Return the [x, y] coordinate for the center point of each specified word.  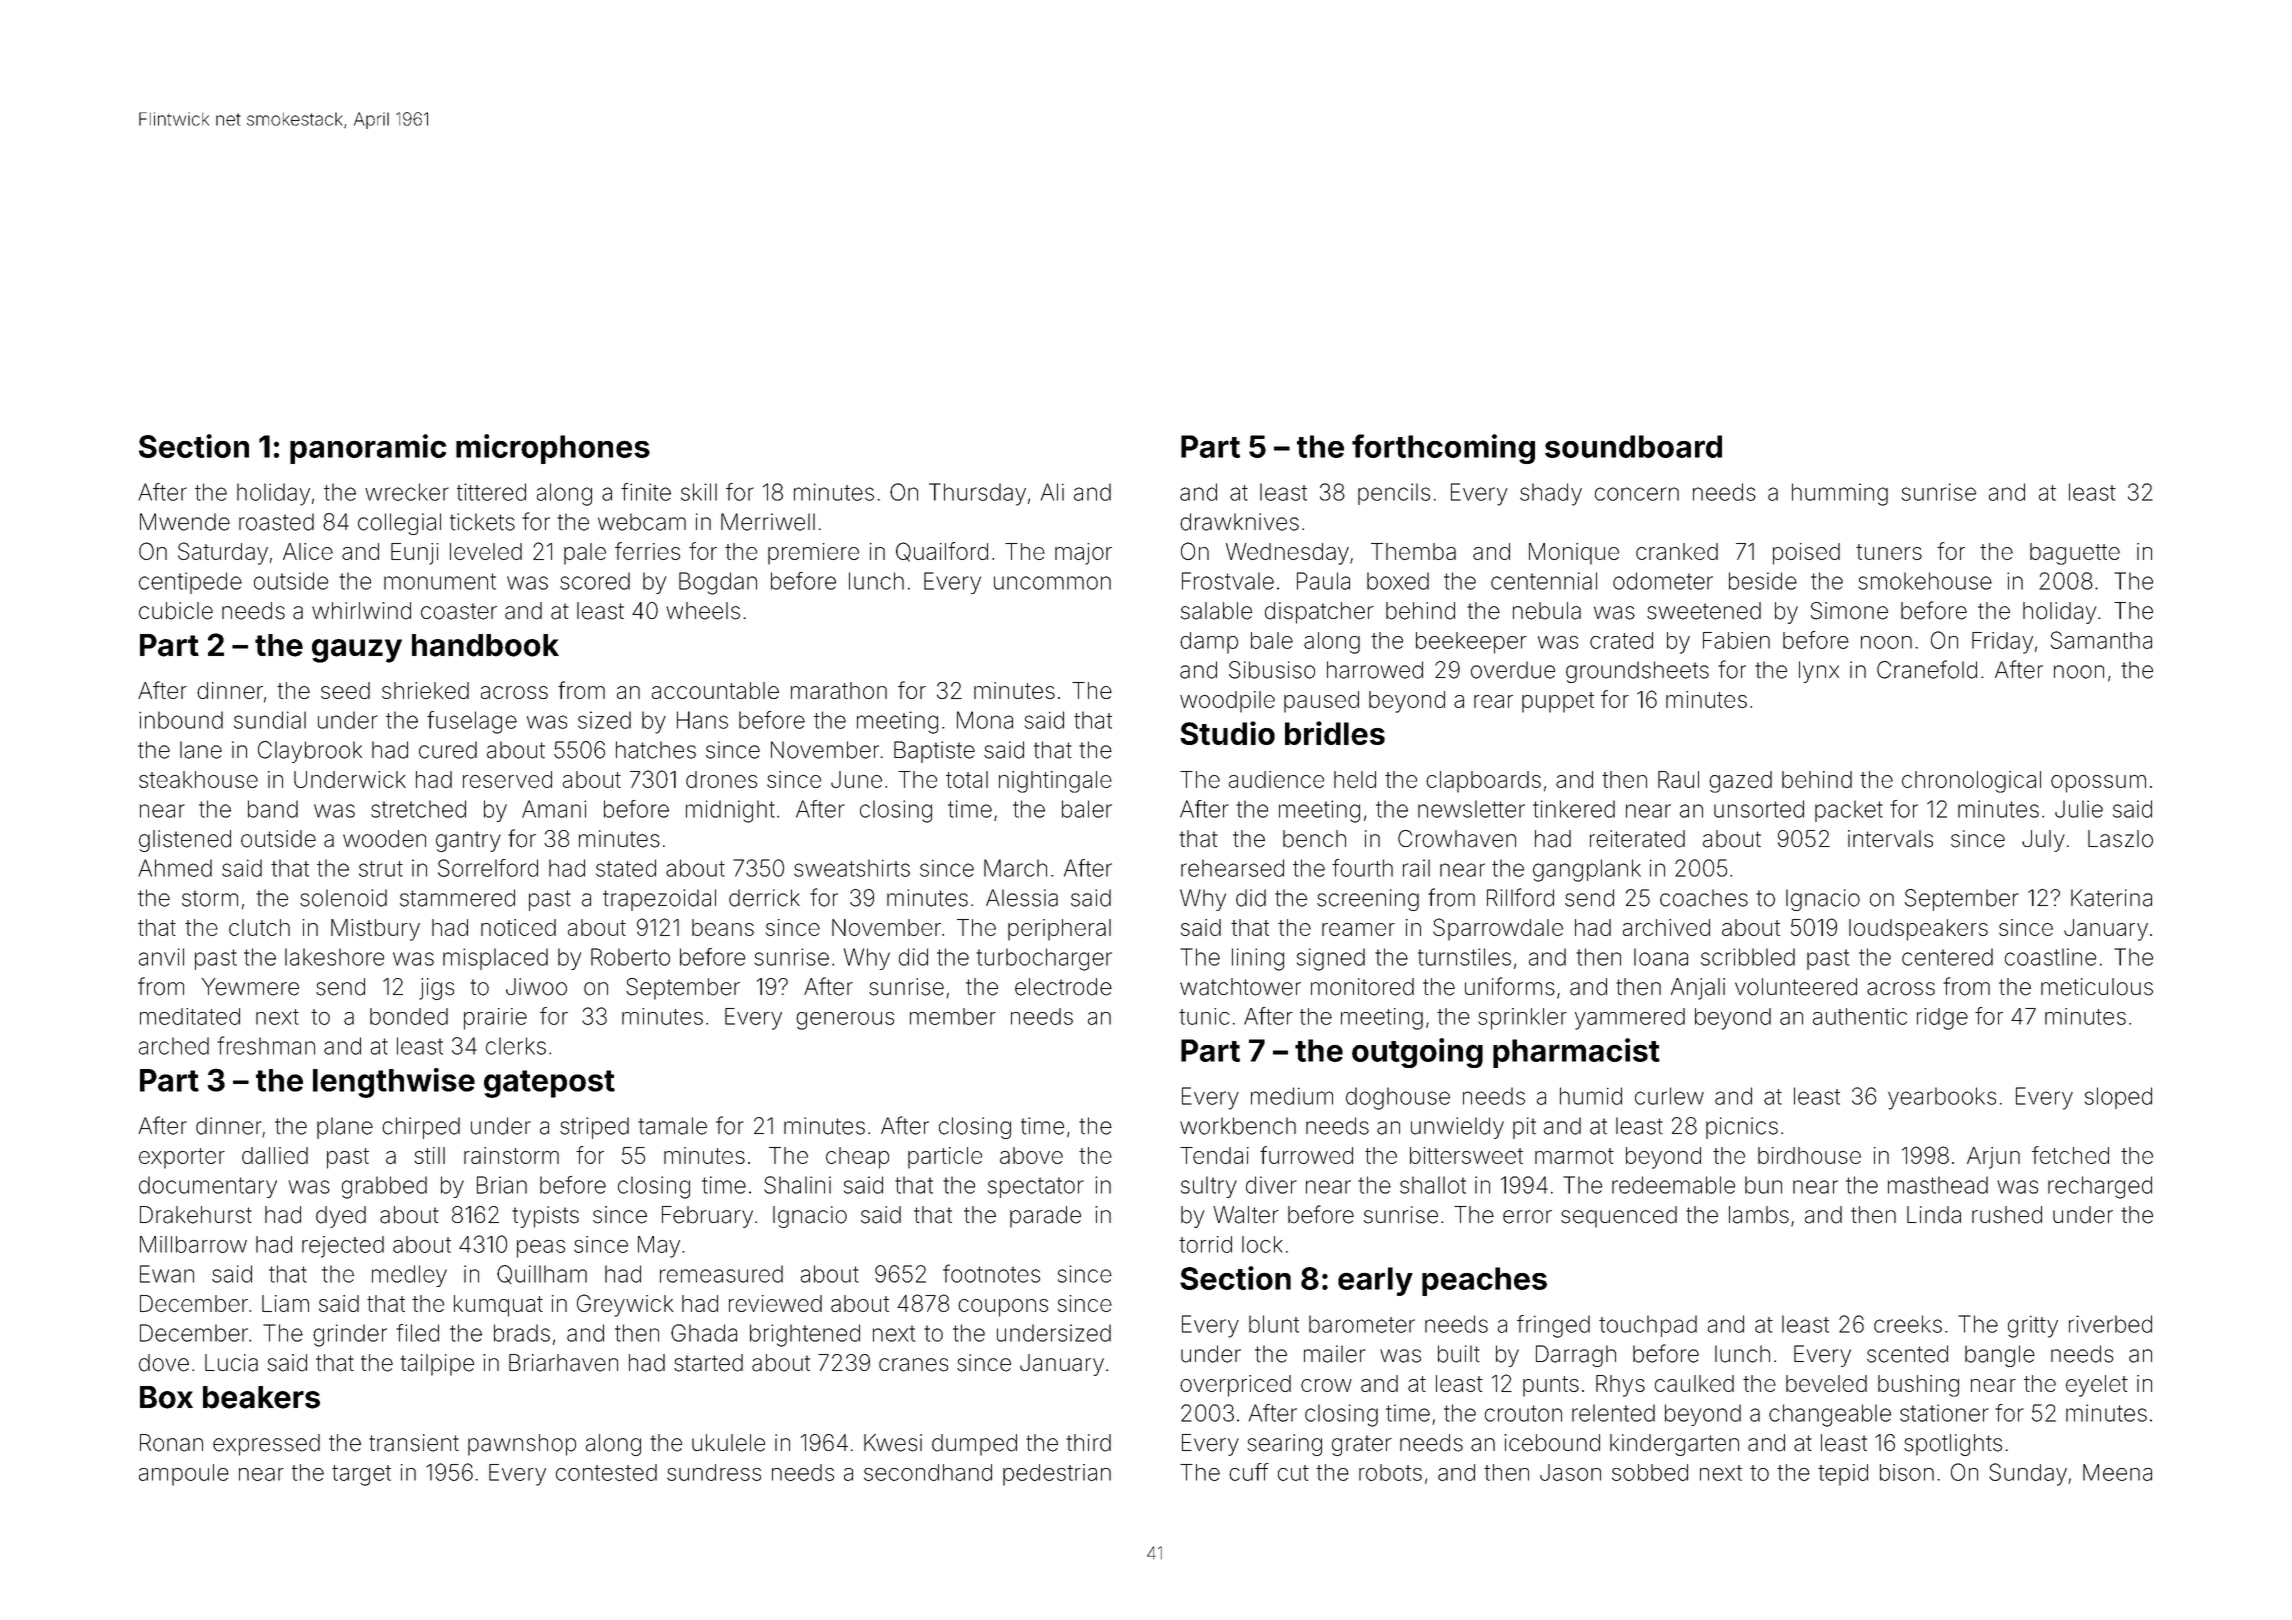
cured [448, 750]
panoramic [368, 449]
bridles [1335, 733]
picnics [1742, 1128]
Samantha [2101, 640]
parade [1045, 1217]
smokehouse [1925, 581]
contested [606, 1472]
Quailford [942, 552]
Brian [502, 1185]
